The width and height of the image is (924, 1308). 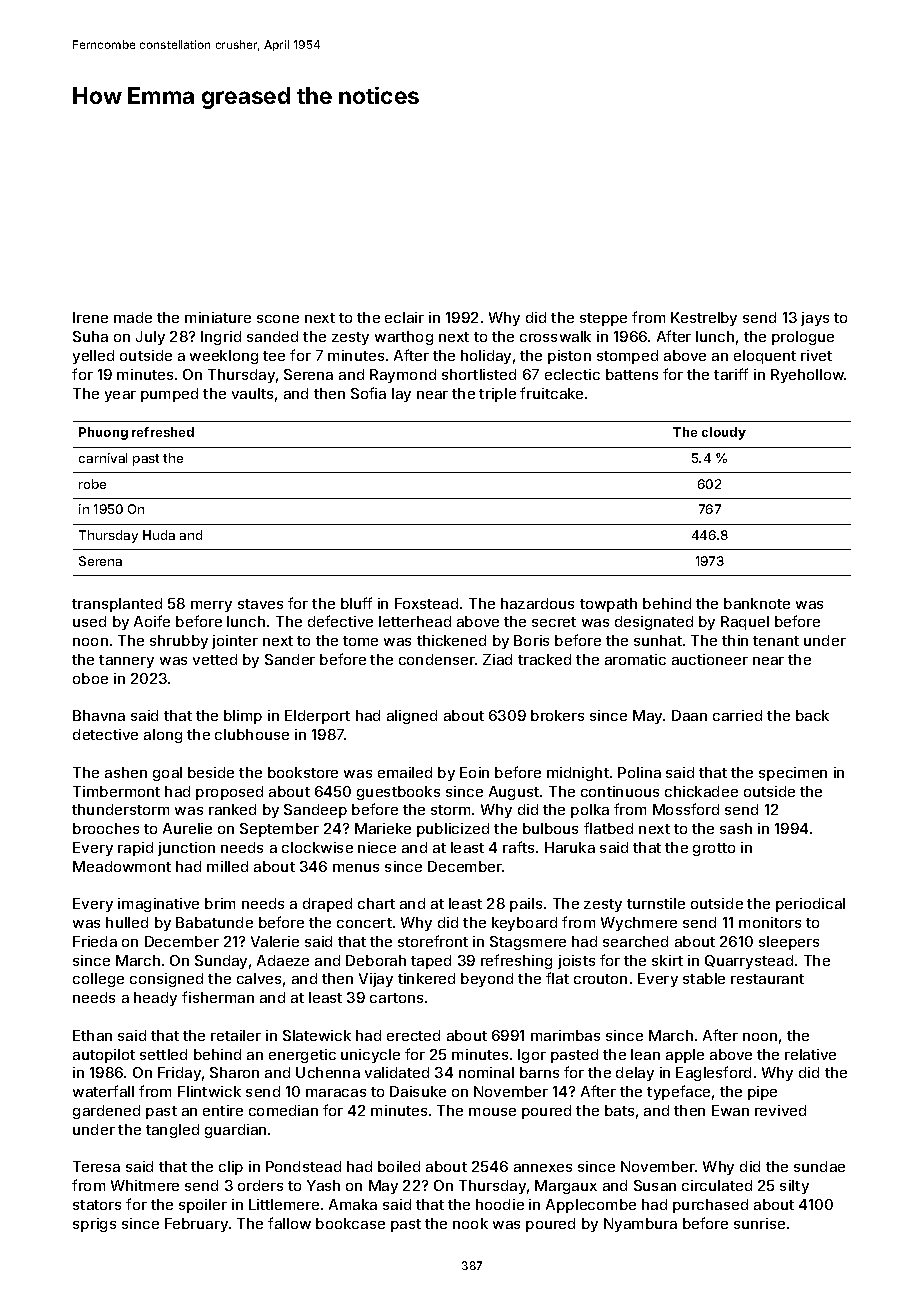 I want to click on pails, so click(x=526, y=905).
